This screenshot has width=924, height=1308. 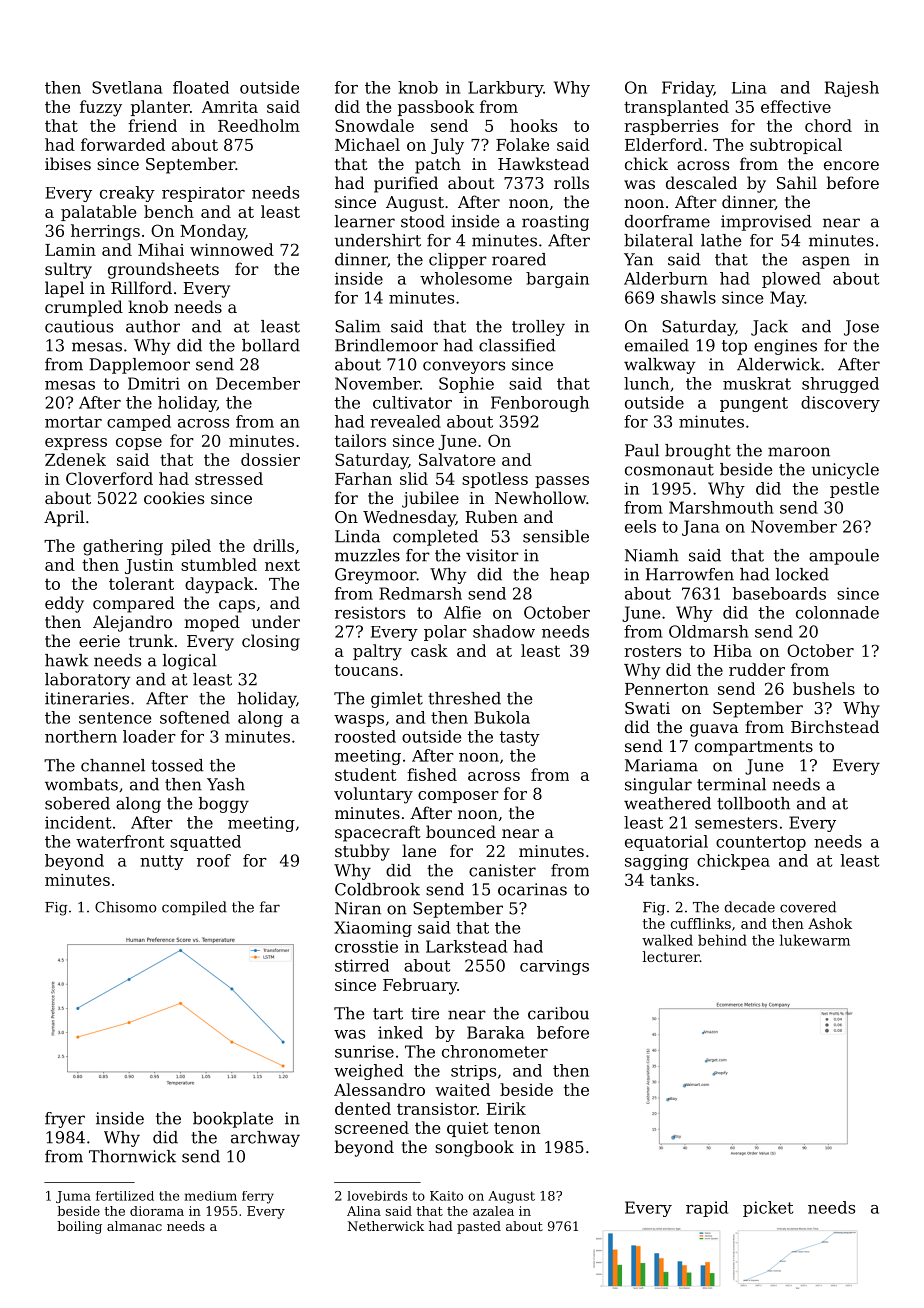 I want to click on Jack, so click(x=769, y=328).
